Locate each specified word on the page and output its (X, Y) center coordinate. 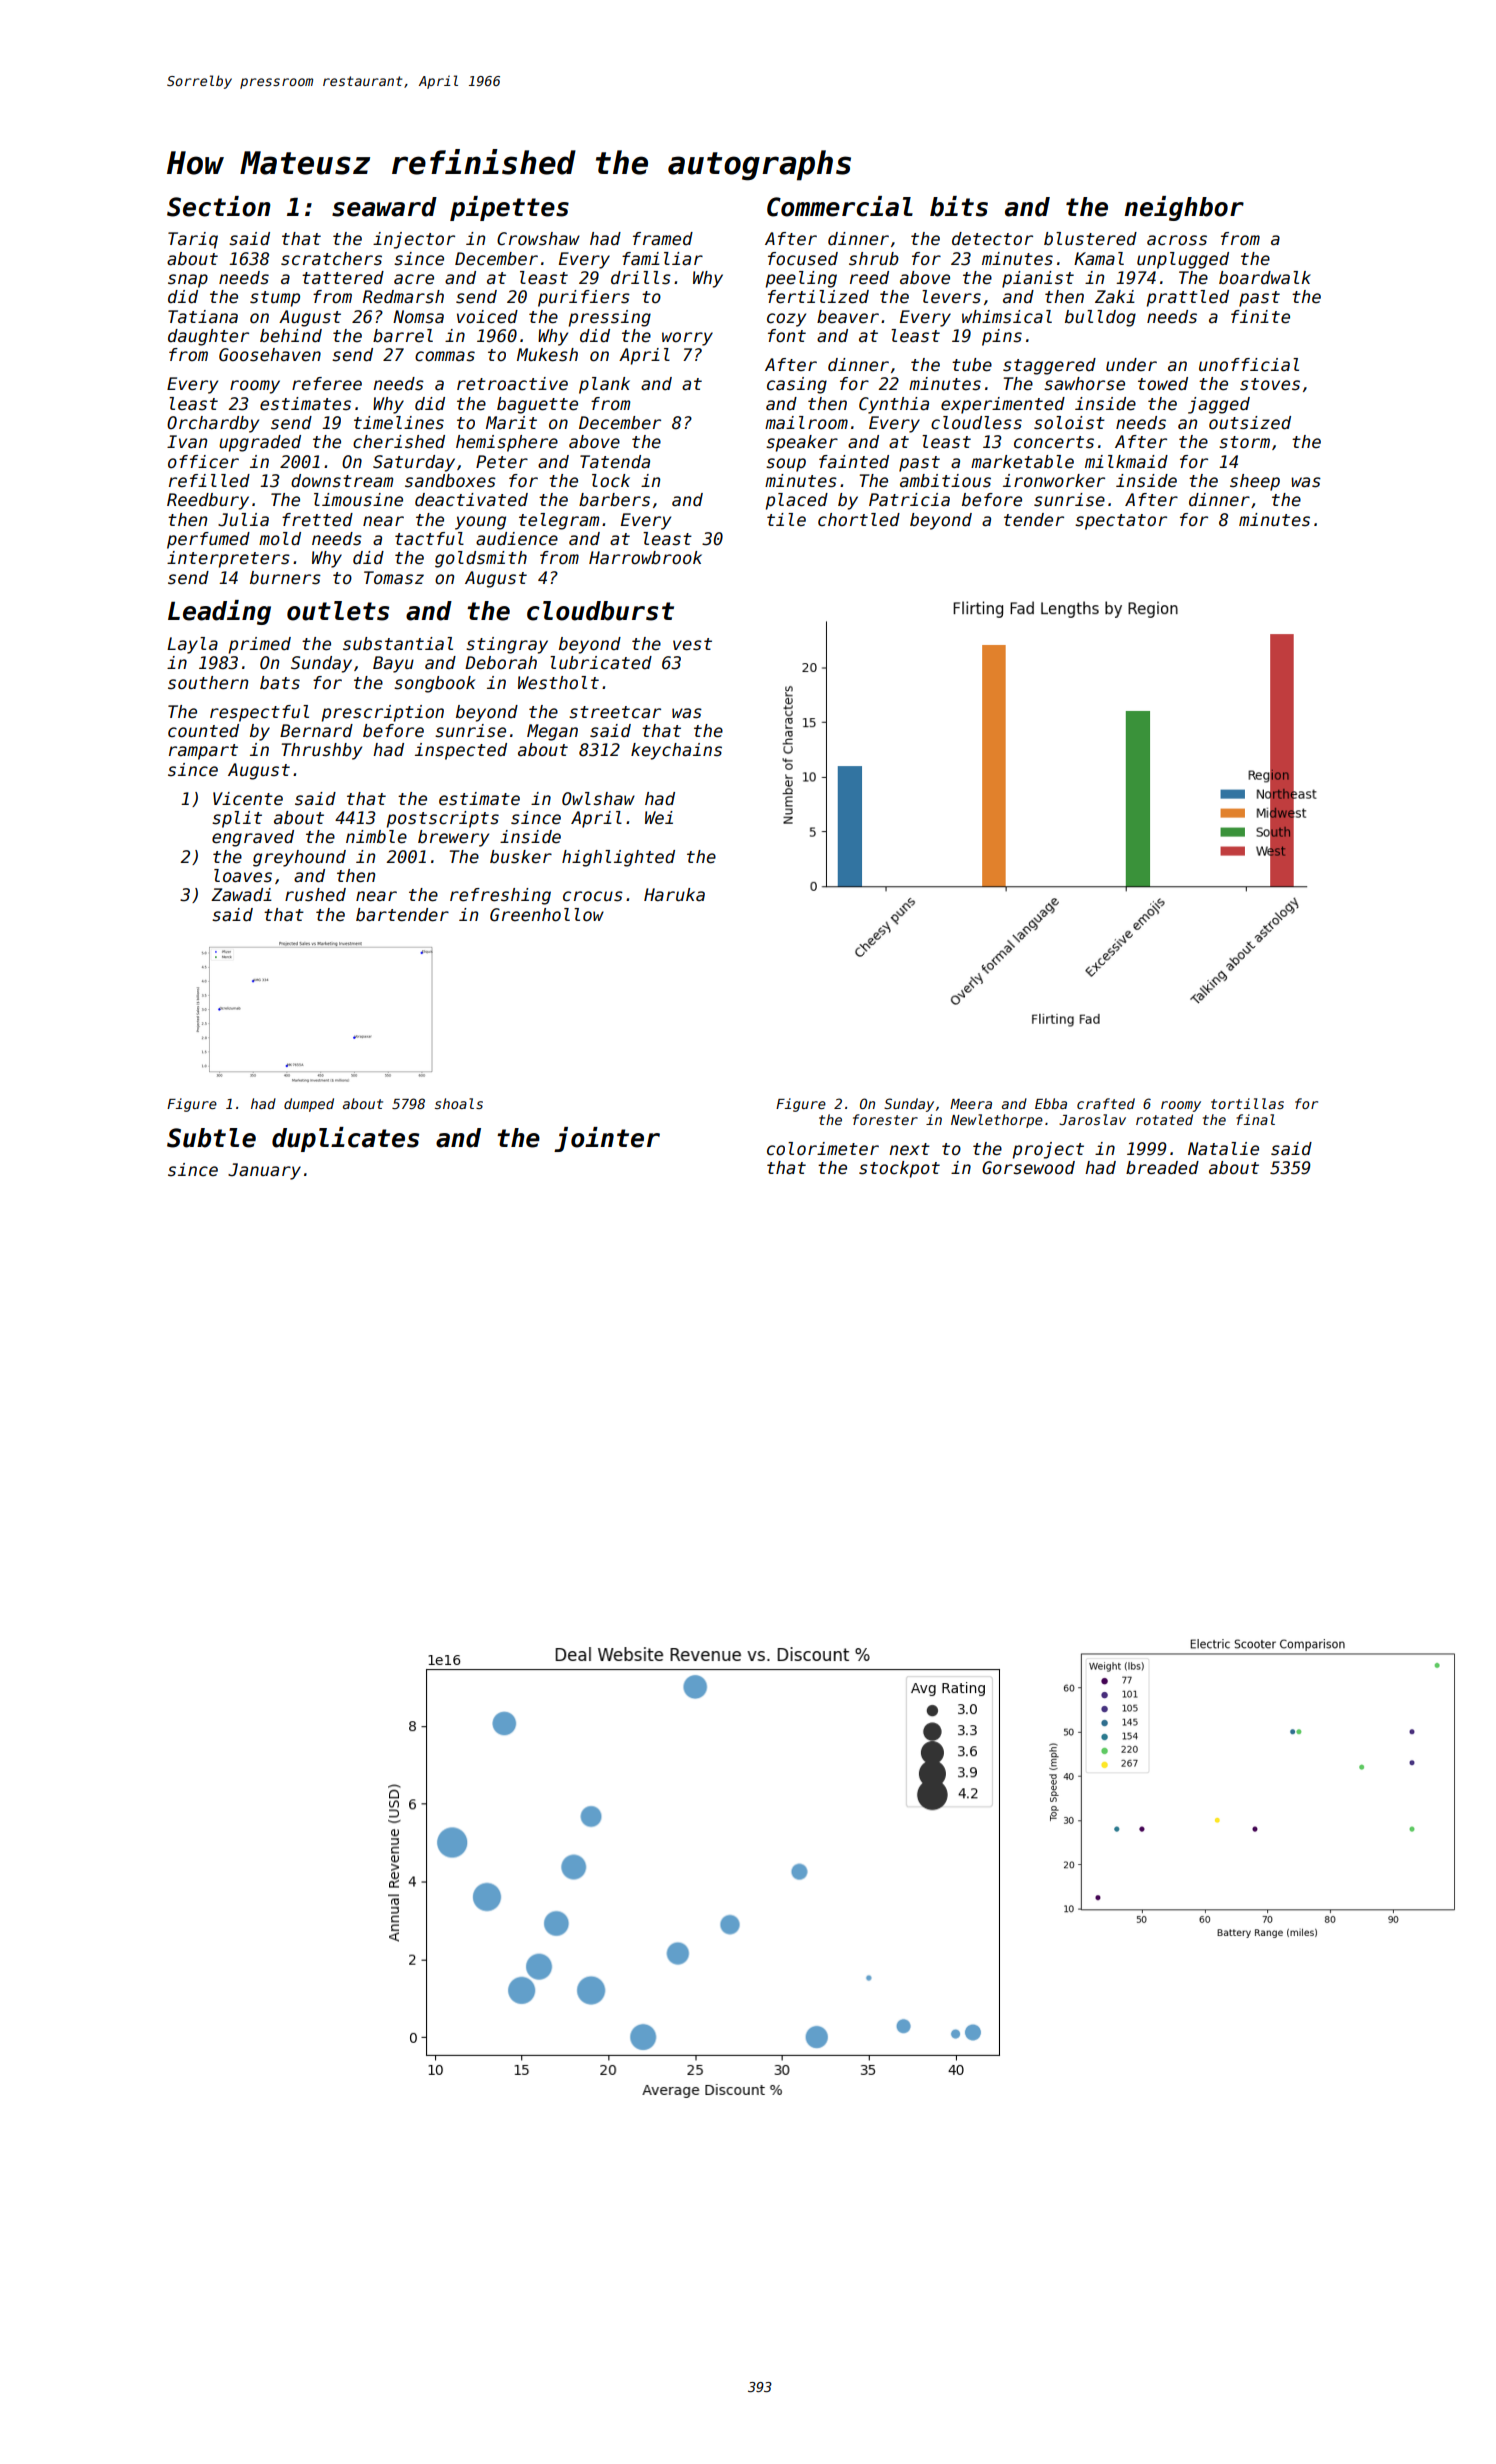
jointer (607, 1139)
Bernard (316, 731)
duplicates (345, 1139)
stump (275, 299)
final (1255, 1119)
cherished (399, 442)
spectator (1121, 522)
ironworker (1054, 481)
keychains (676, 751)
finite (1260, 317)
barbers (614, 500)
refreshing (500, 896)
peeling (801, 279)
